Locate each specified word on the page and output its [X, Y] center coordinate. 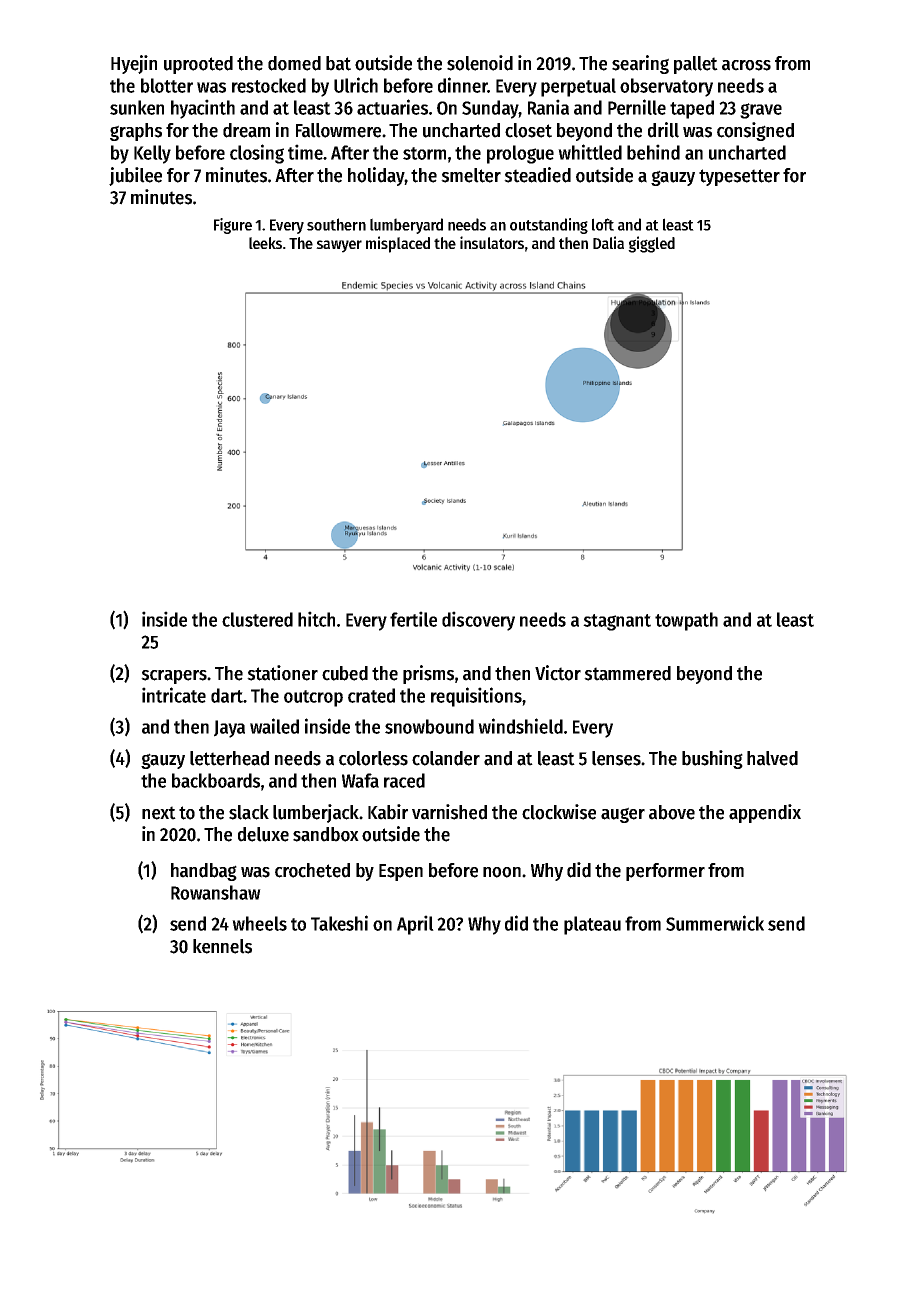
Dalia [608, 242]
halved [772, 758]
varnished [449, 812]
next [159, 813]
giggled [651, 244]
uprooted [198, 65]
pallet [696, 65]
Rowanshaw [216, 892]
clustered [257, 619]
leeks [265, 243]
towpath [686, 621]
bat [338, 63]
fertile [413, 619]
